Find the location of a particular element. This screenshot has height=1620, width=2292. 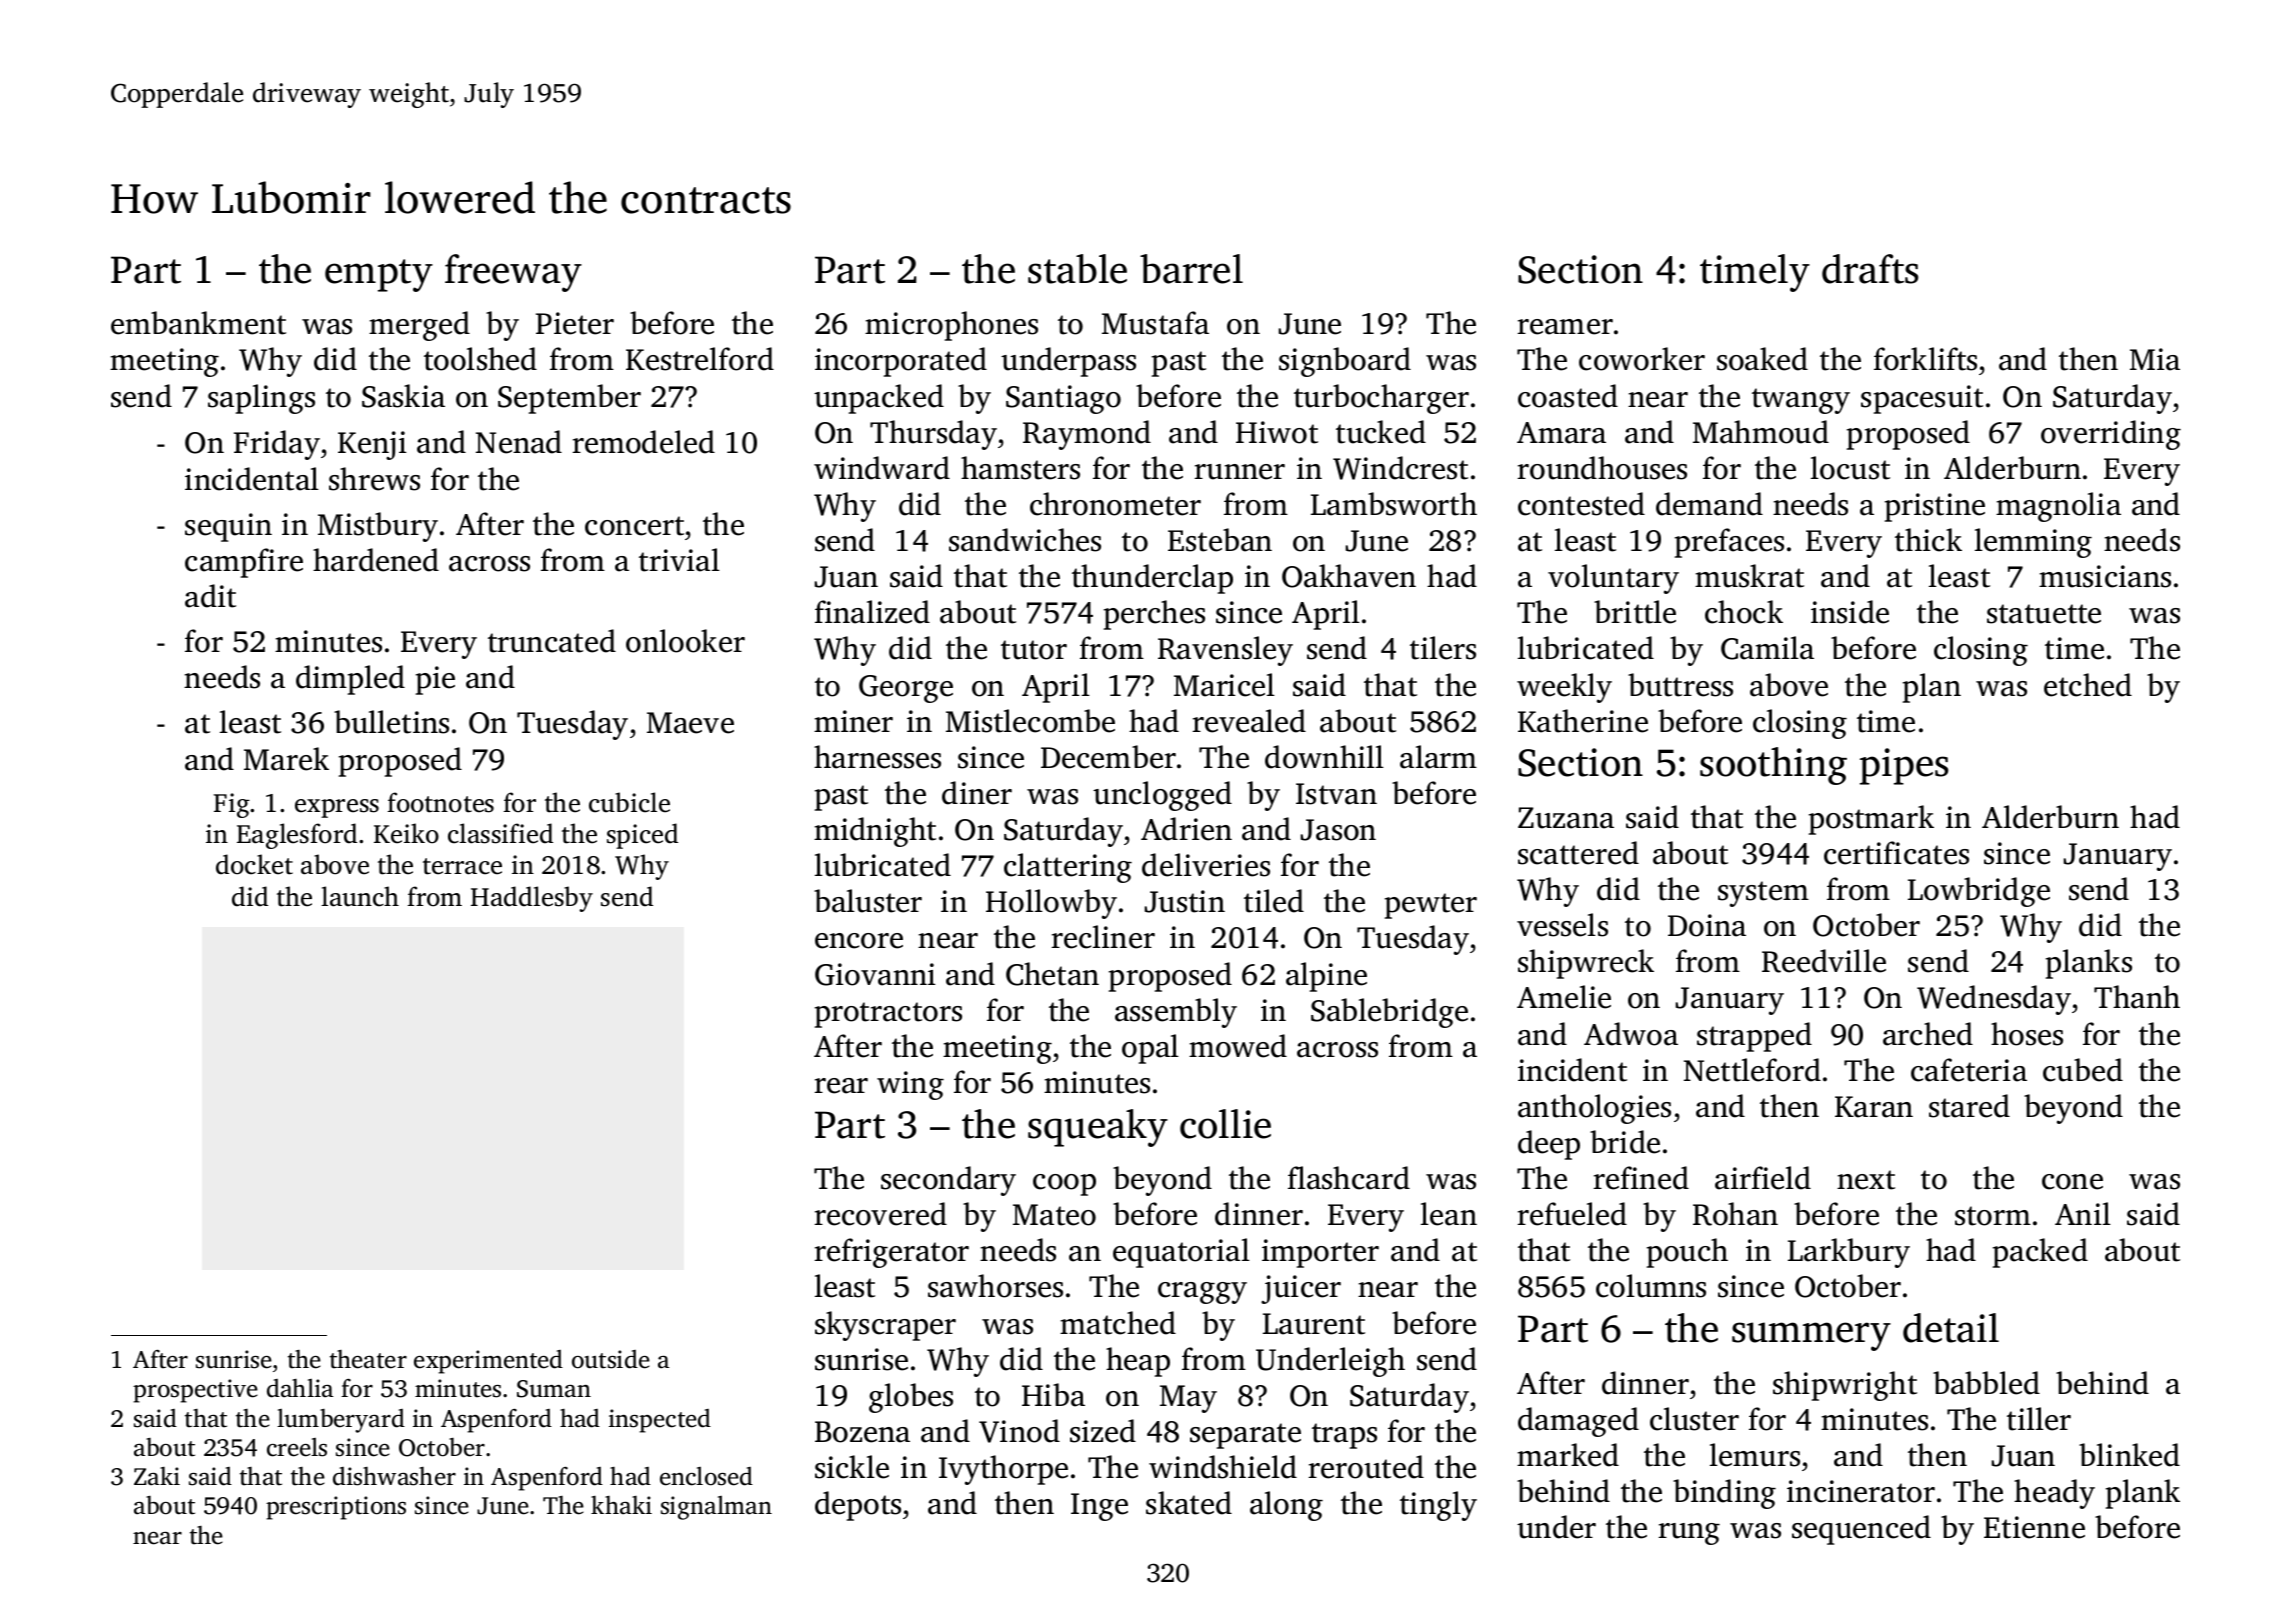

chock is located at coordinates (1744, 612).
